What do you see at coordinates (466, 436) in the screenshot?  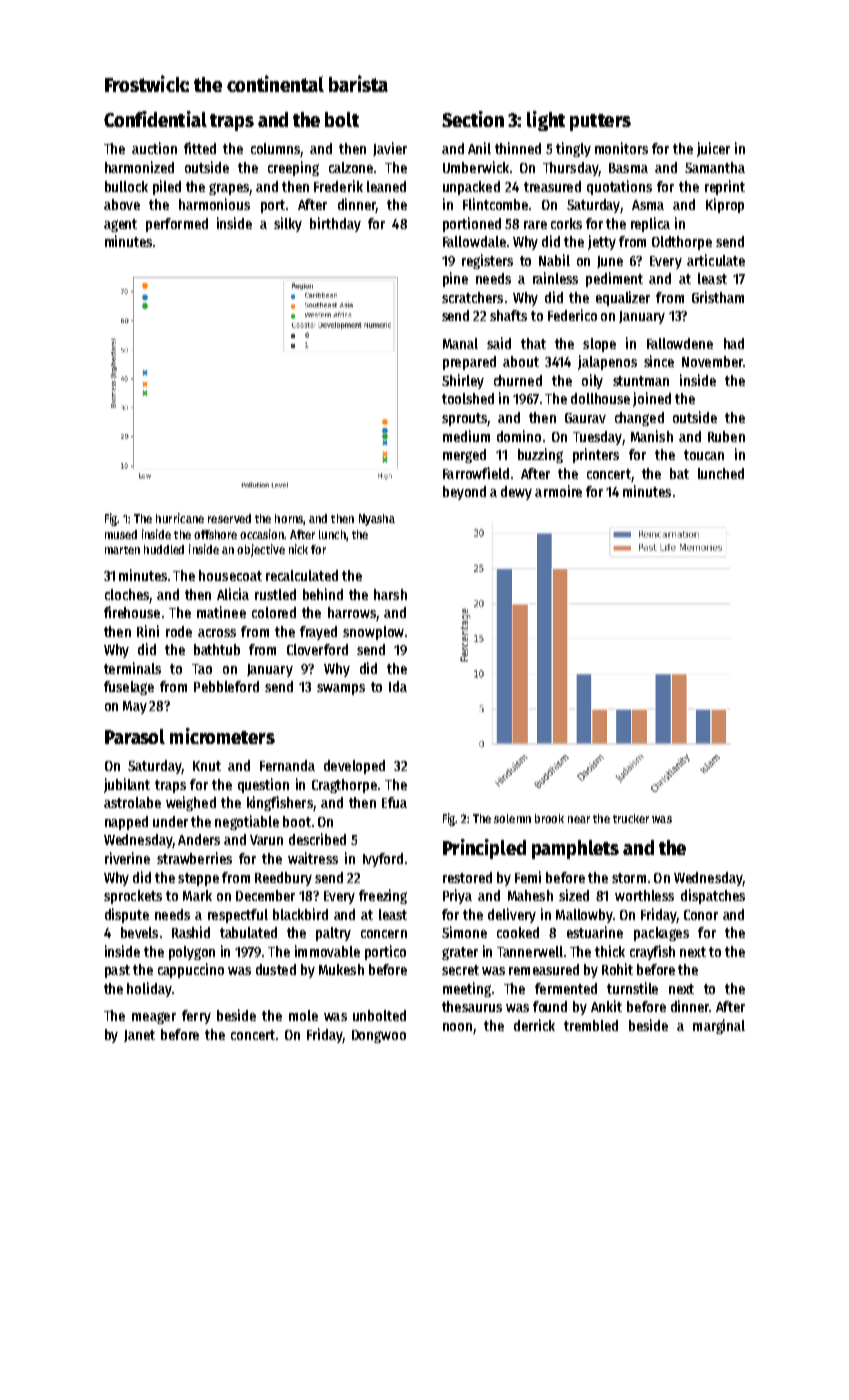 I see `medium` at bounding box center [466, 436].
